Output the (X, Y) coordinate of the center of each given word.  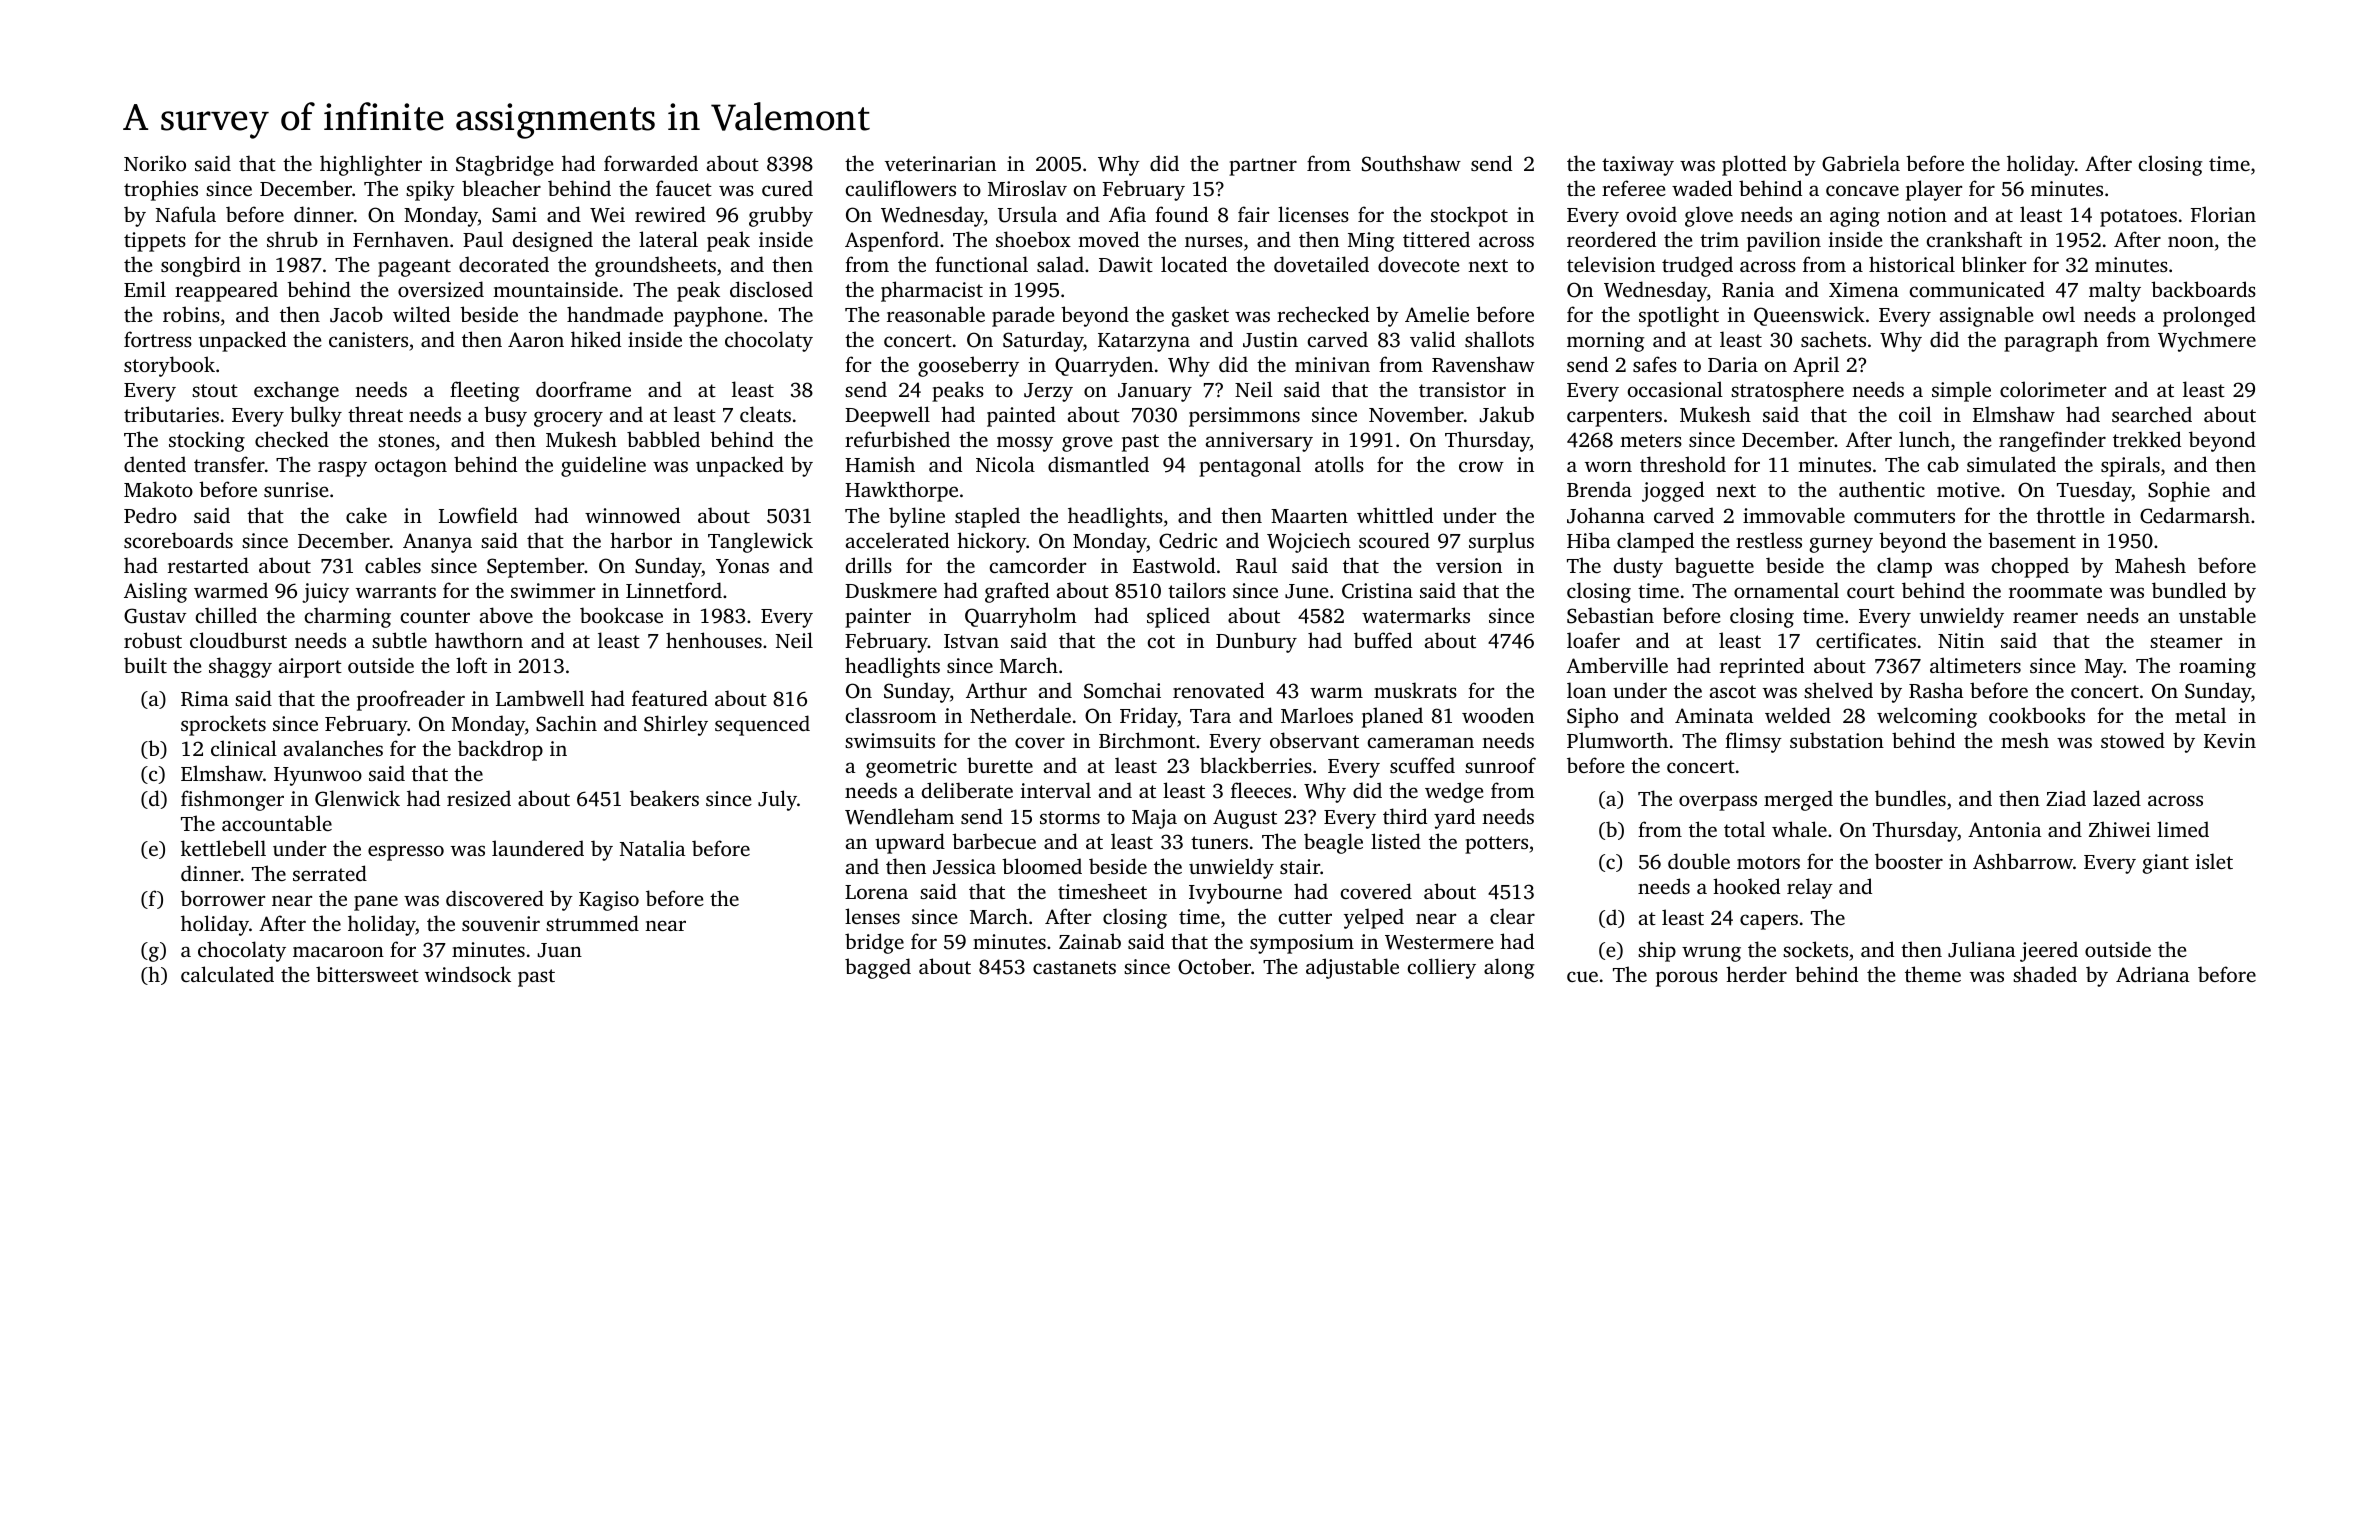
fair (1253, 214)
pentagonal (1250, 466)
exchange (296, 391)
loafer (1593, 640)
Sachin (566, 723)
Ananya (437, 543)
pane (376, 903)
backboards (2203, 289)
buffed (1383, 640)
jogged (1673, 491)
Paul (483, 239)
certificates (1866, 640)
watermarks (1416, 615)
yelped (1374, 918)
